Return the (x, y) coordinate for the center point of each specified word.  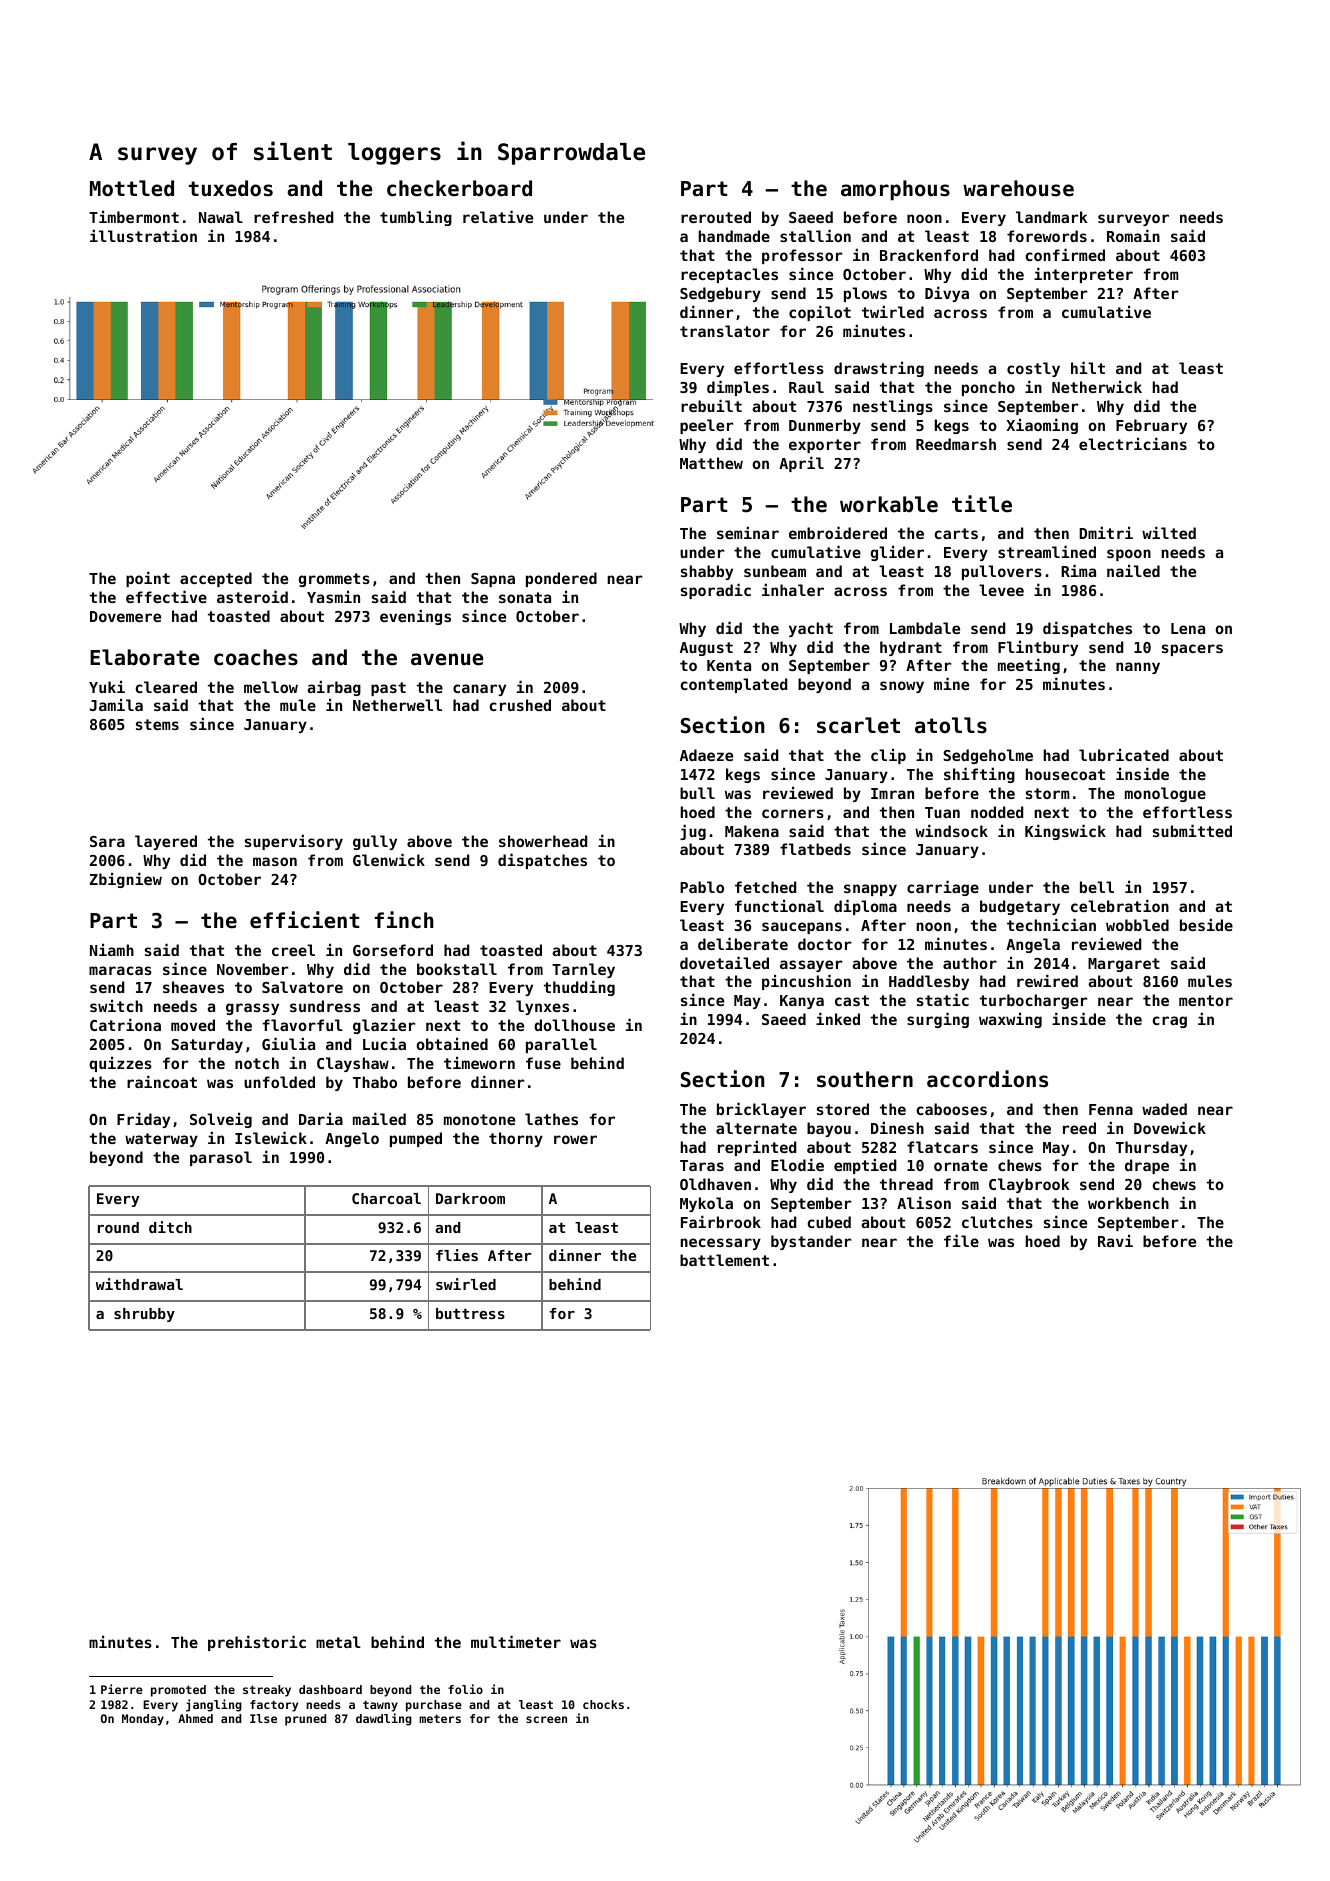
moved (193, 1025)
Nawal (221, 217)
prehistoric (257, 1643)
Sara (107, 841)
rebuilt (711, 405)
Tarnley (583, 970)
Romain (1133, 235)
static (943, 999)
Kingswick (1065, 832)
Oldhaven (715, 1184)
